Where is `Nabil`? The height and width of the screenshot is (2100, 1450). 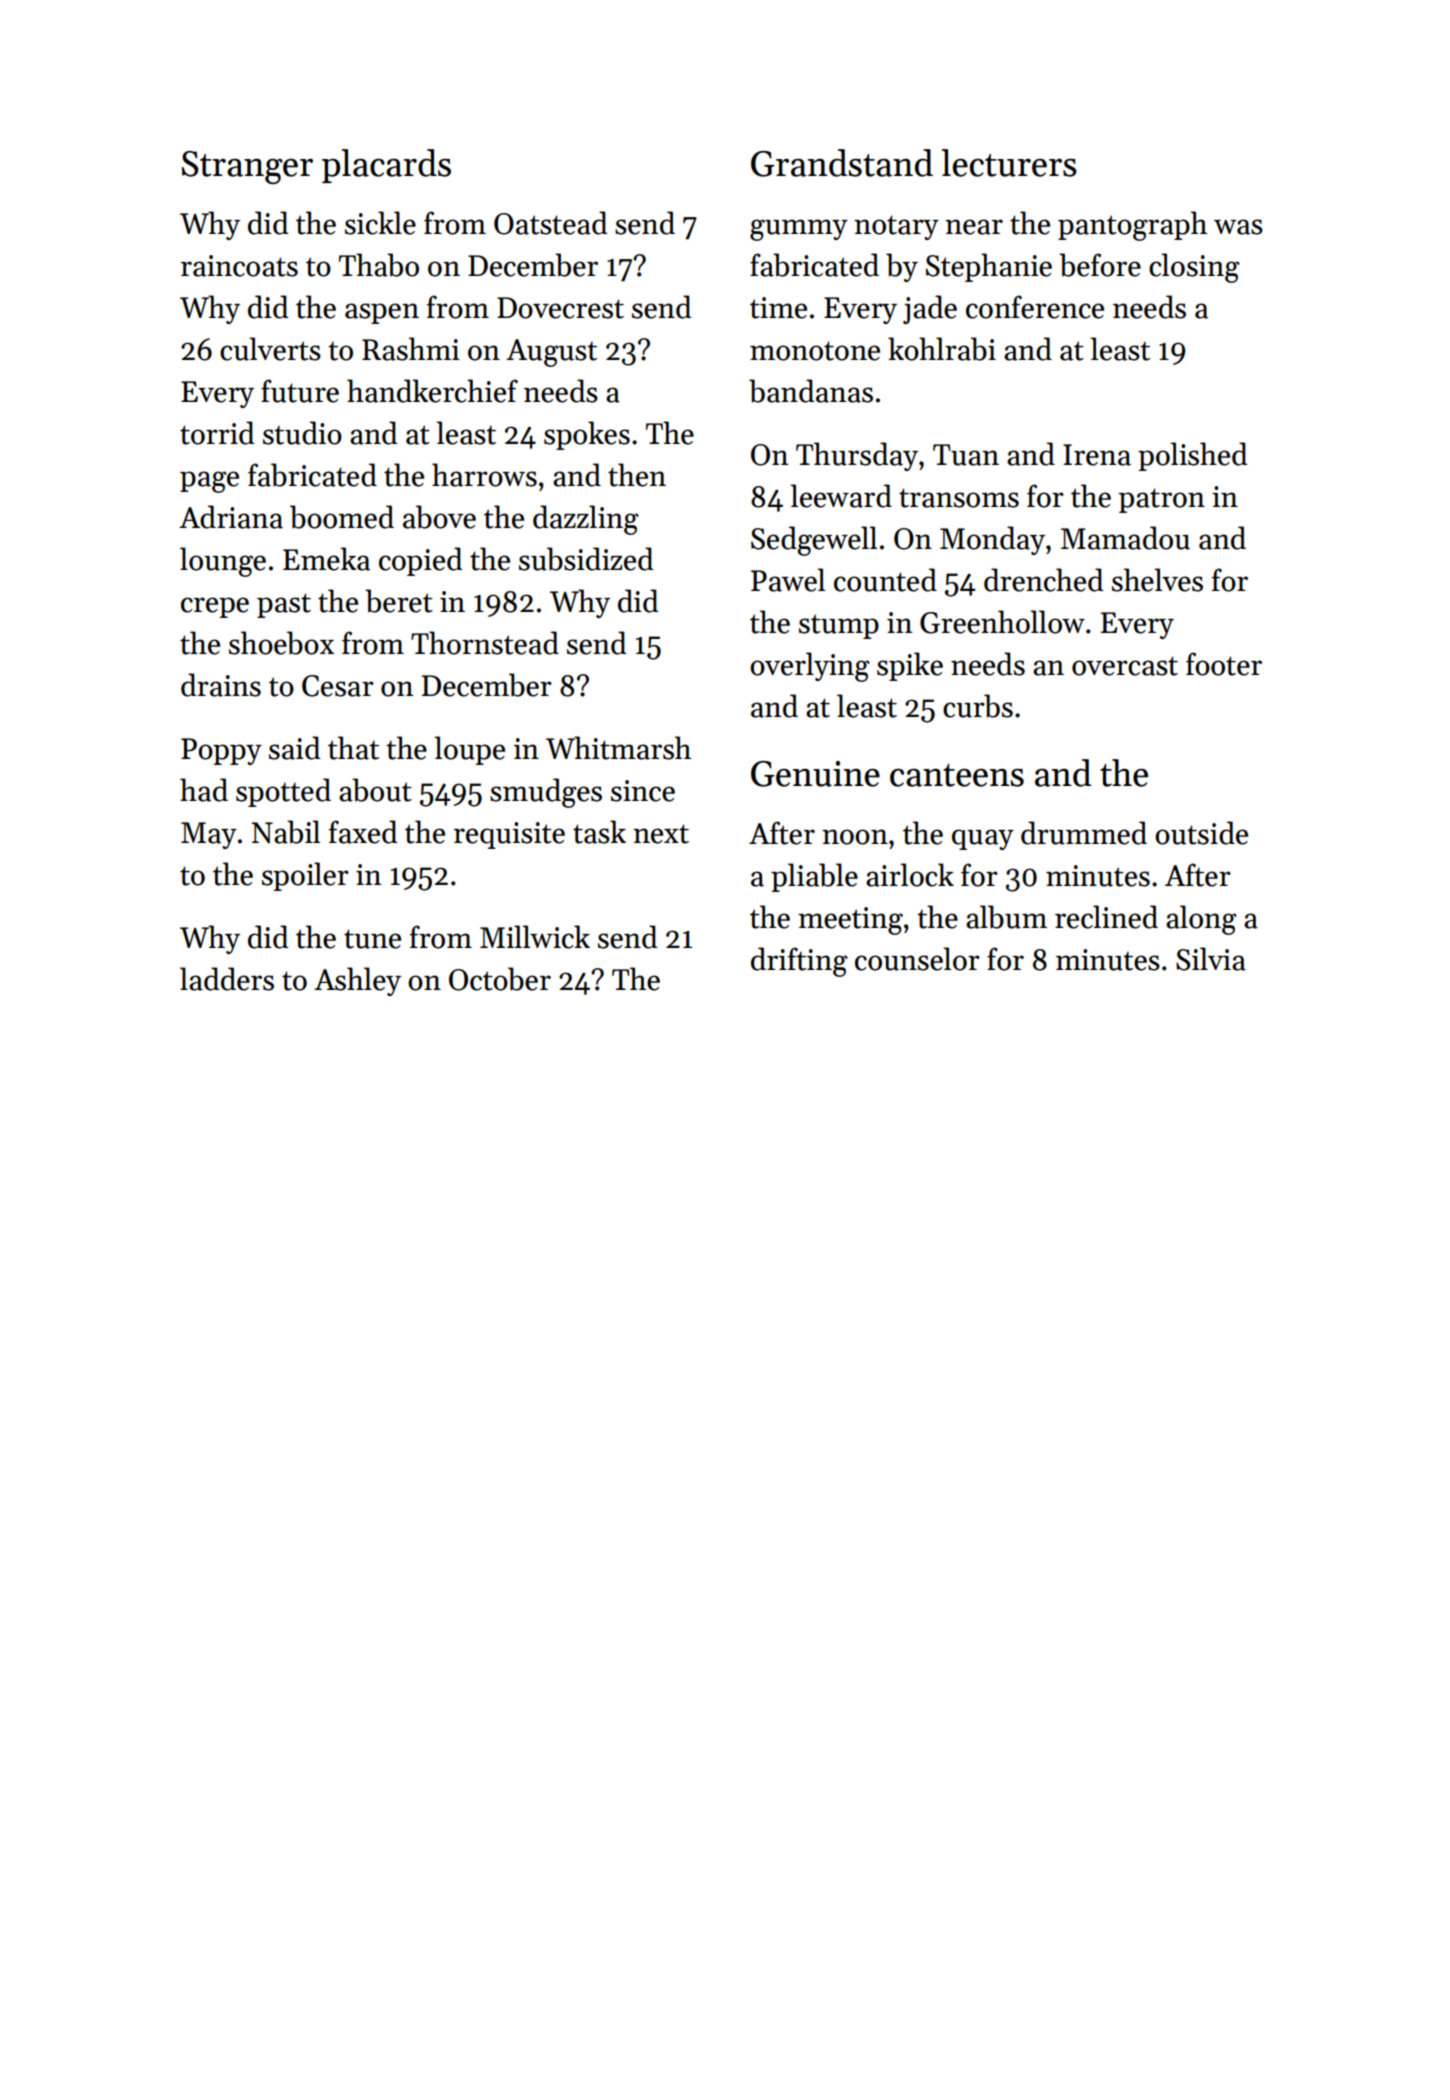
Nabil is located at coordinates (286, 832).
